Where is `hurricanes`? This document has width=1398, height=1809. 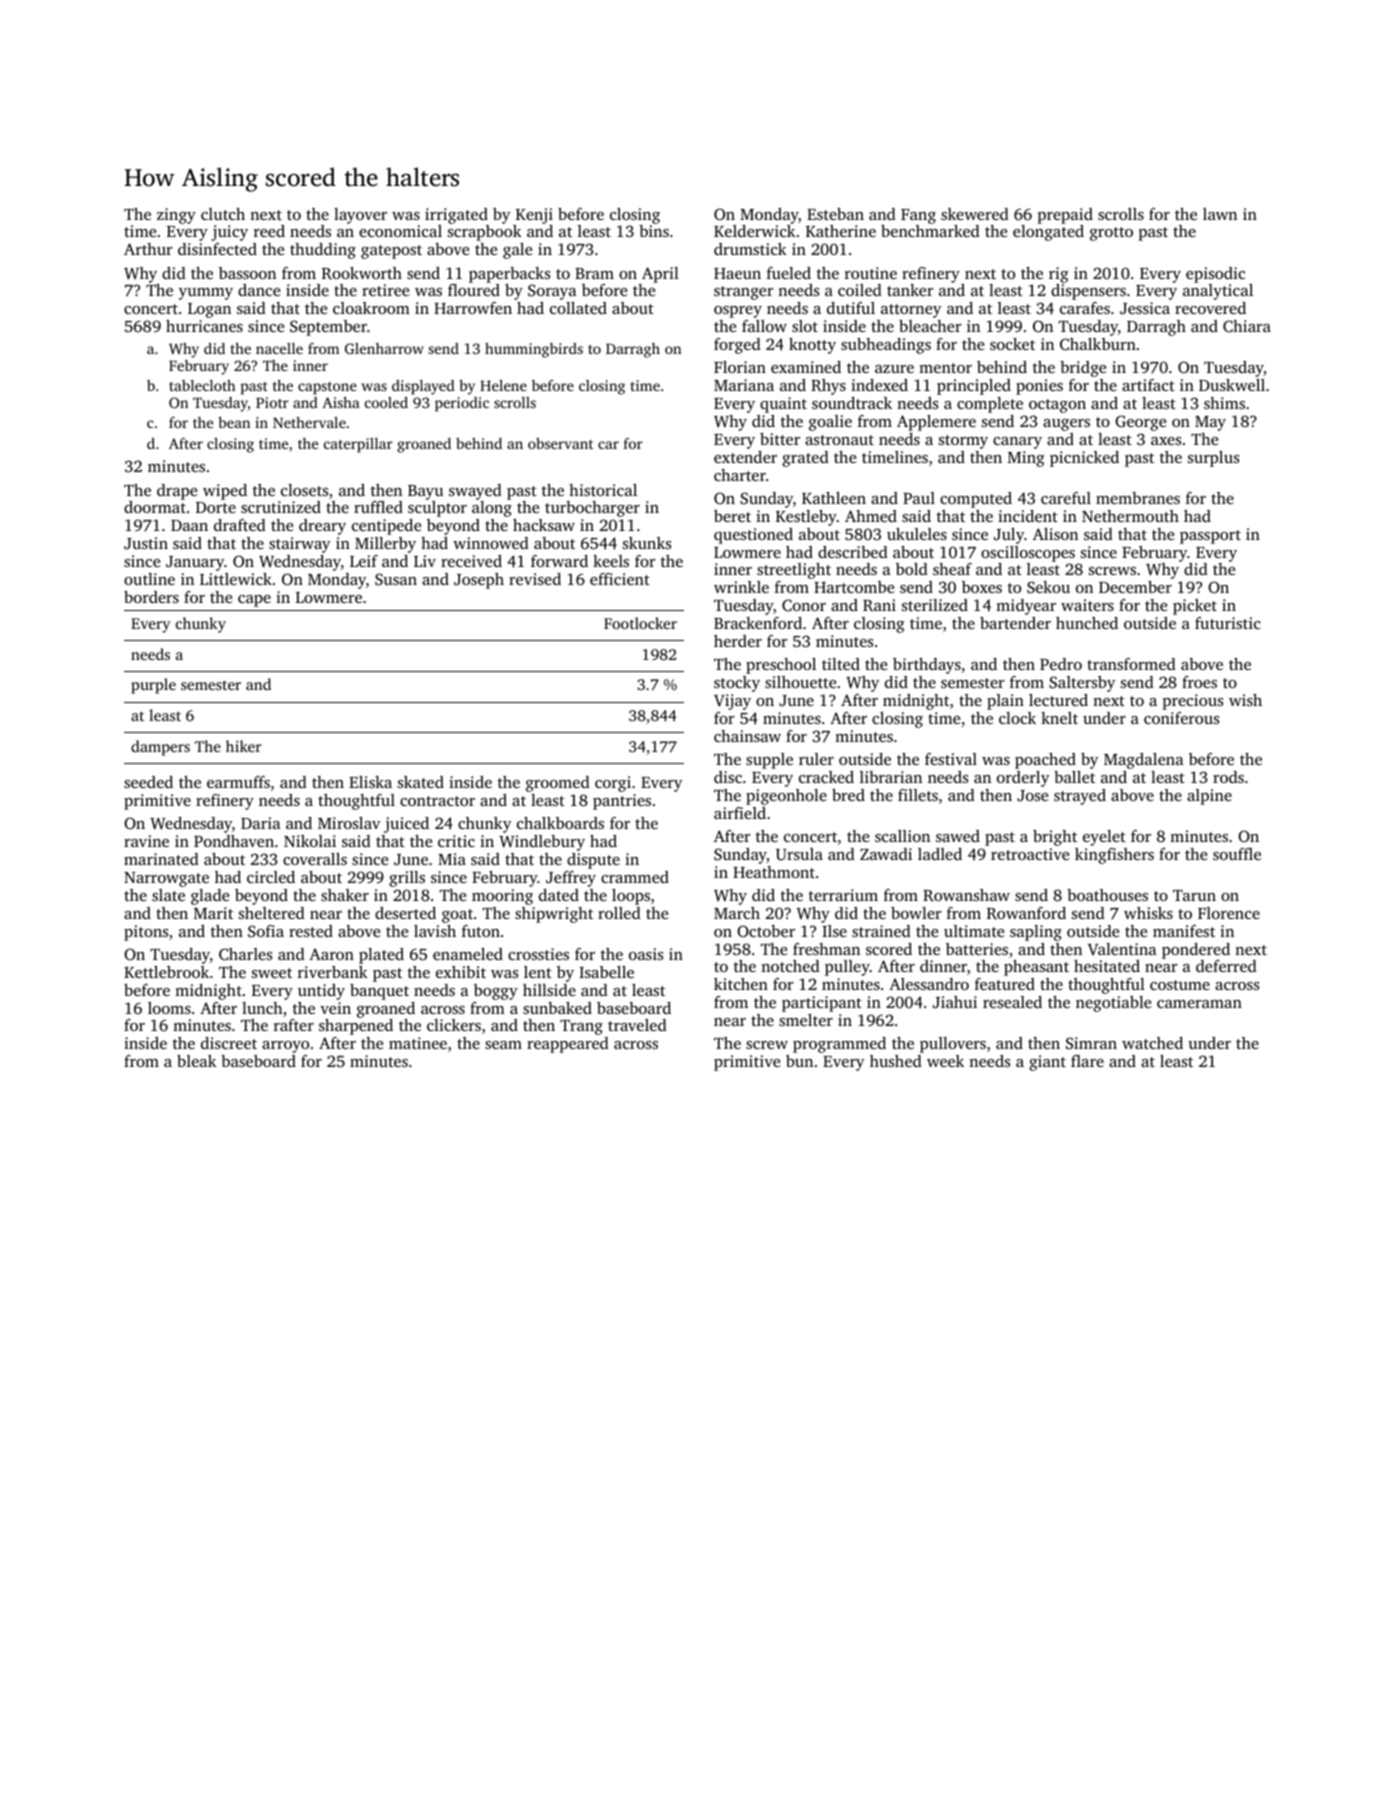 hurricanes is located at coordinates (204, 326).
